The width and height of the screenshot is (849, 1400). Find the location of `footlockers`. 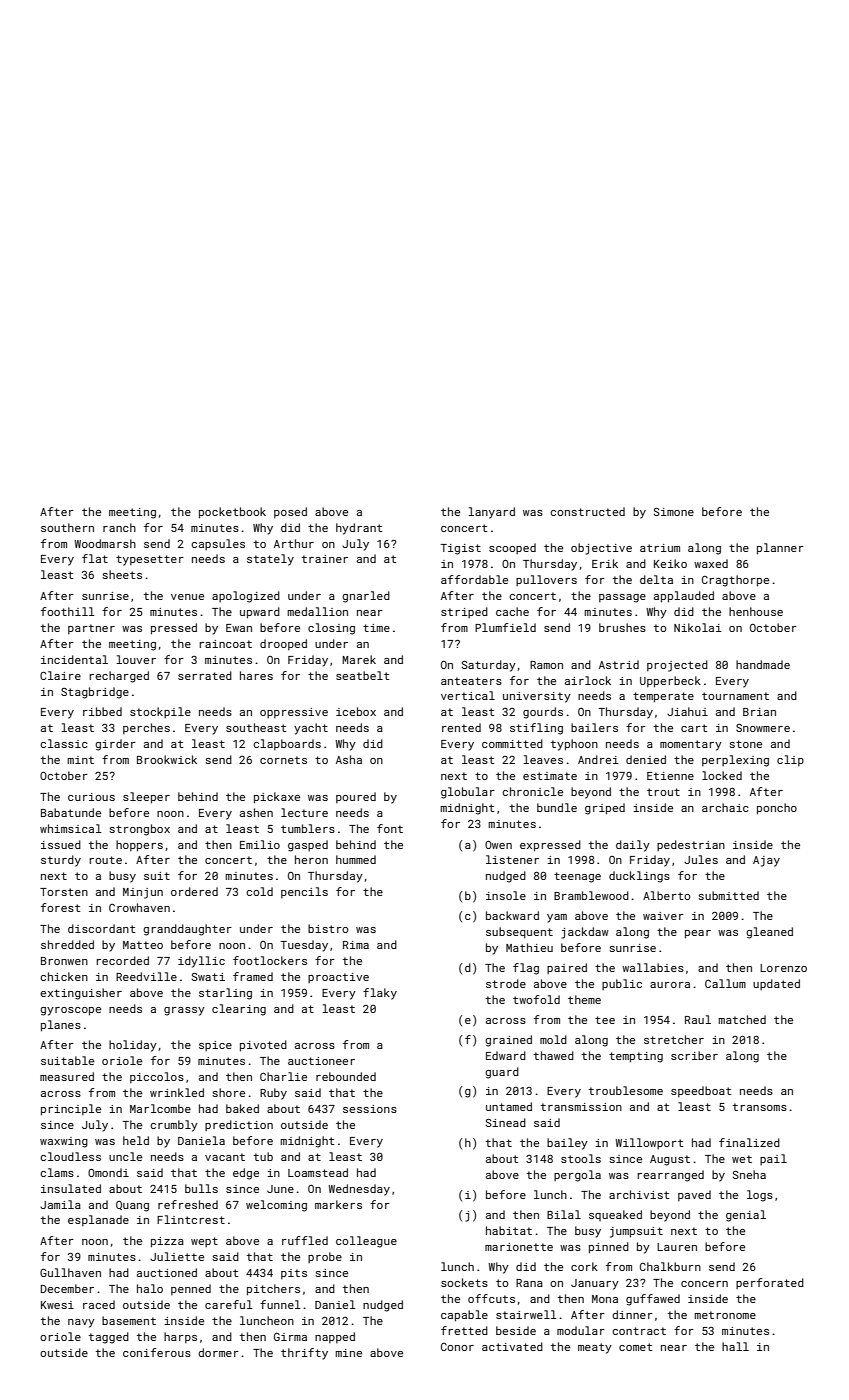

footlockers is located at coordinates (270, 960).
